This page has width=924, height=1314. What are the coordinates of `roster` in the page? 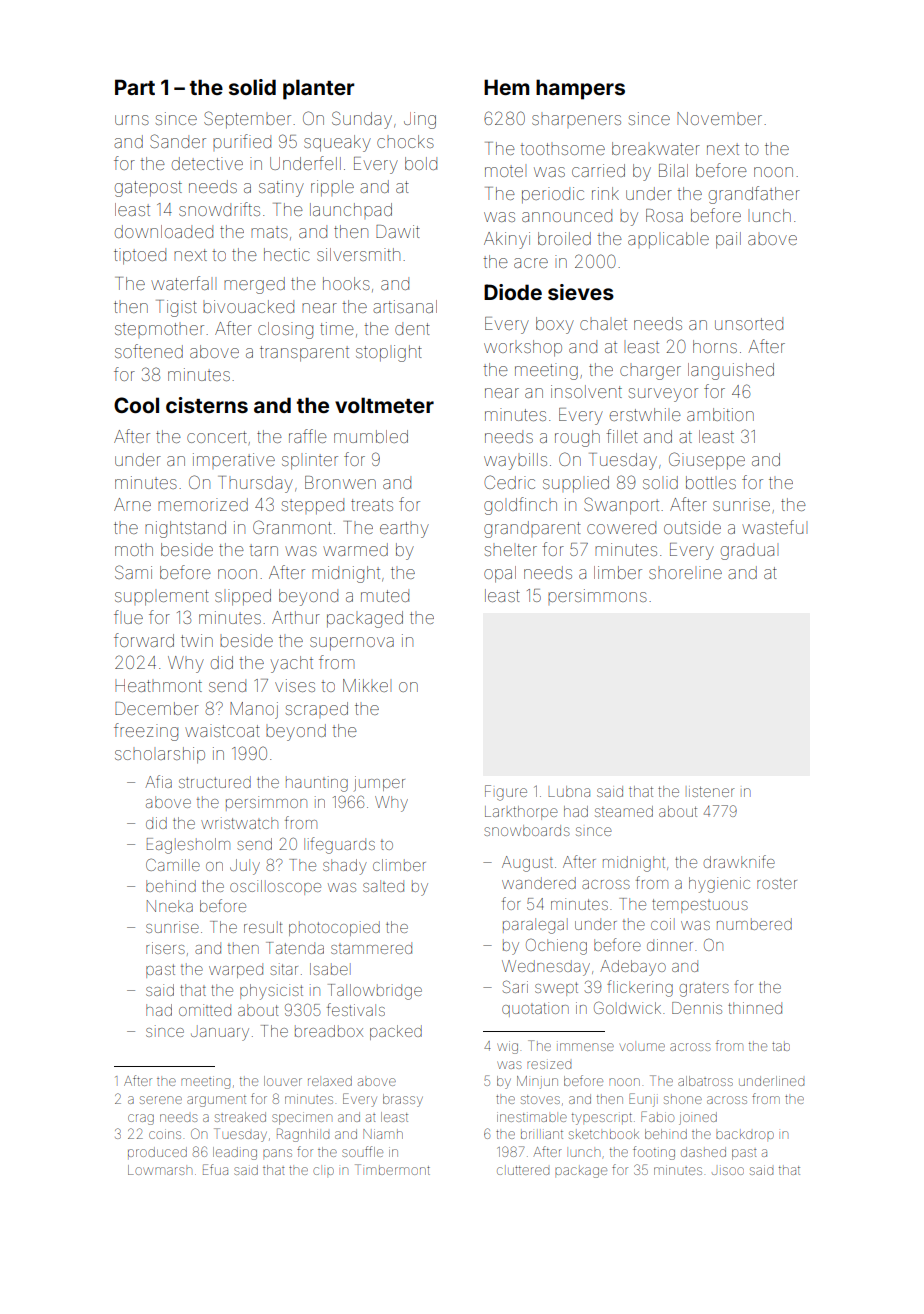 It's located at (777, 883).
